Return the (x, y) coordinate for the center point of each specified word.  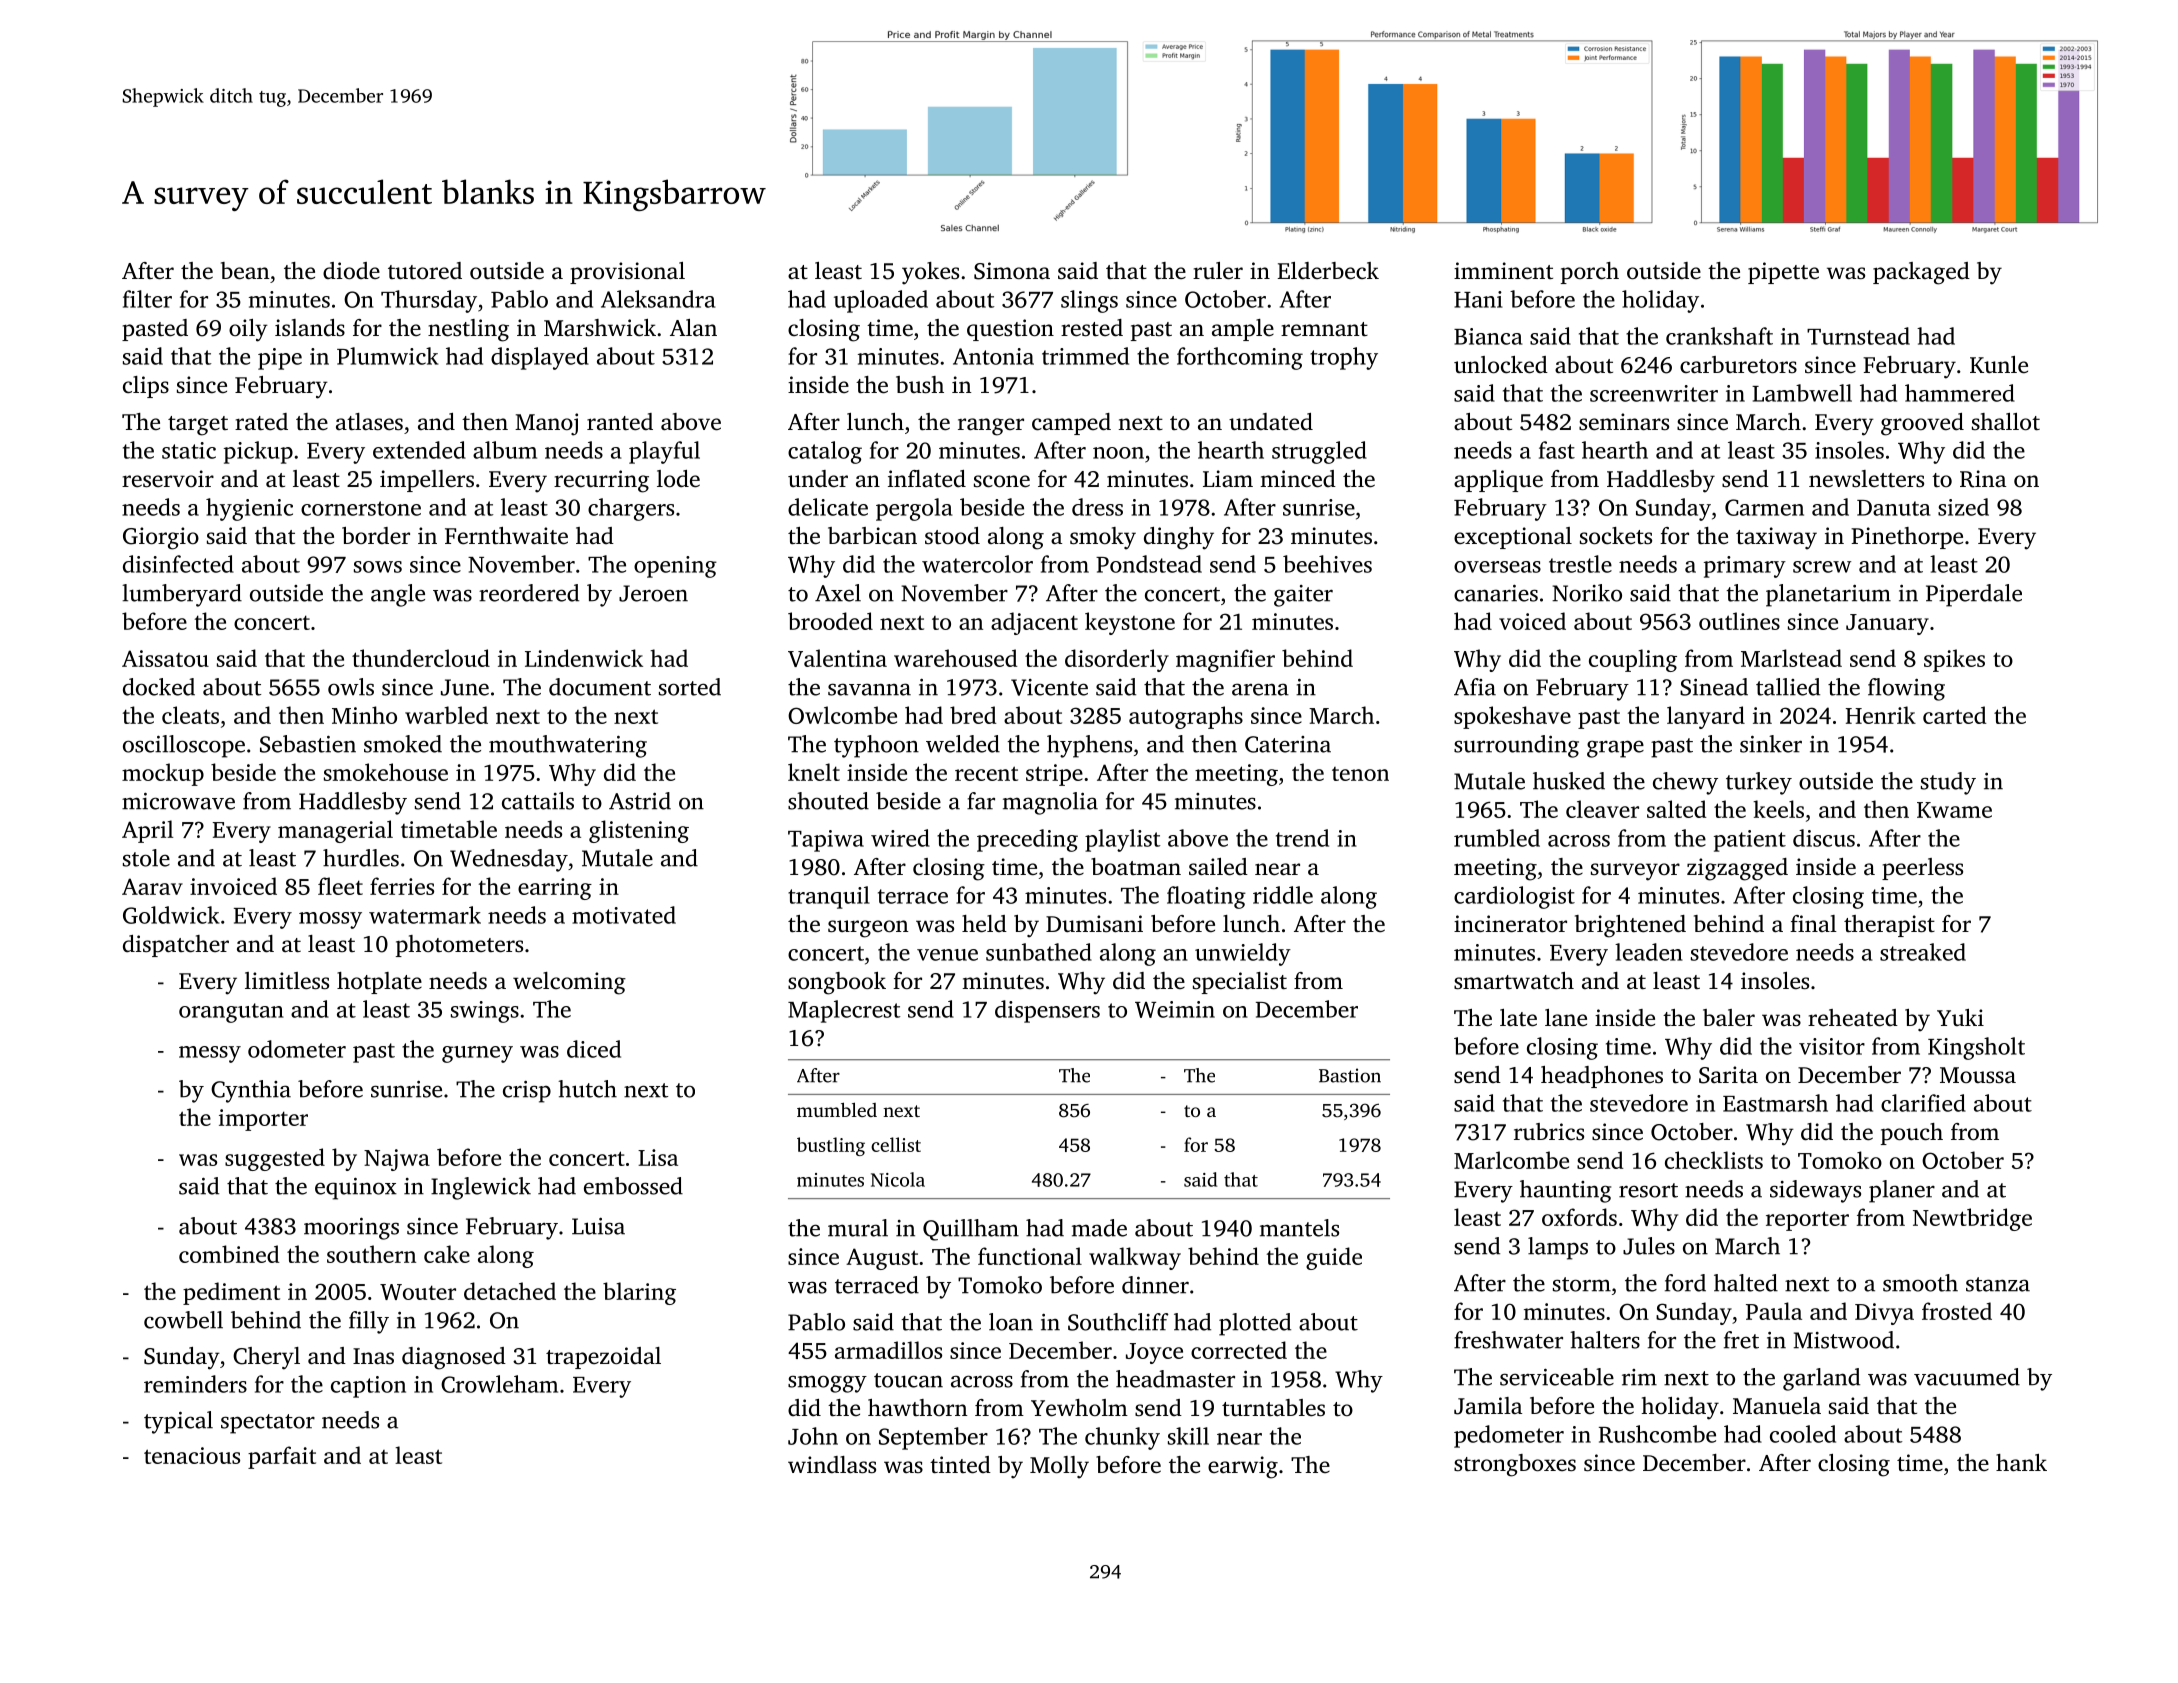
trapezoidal (603, 1358)
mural (858, 1228)
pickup (258, 452)
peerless (1922, 869)
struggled (1319, 452)
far (981, 801)
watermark (425, 915)
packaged (1921, 273)
